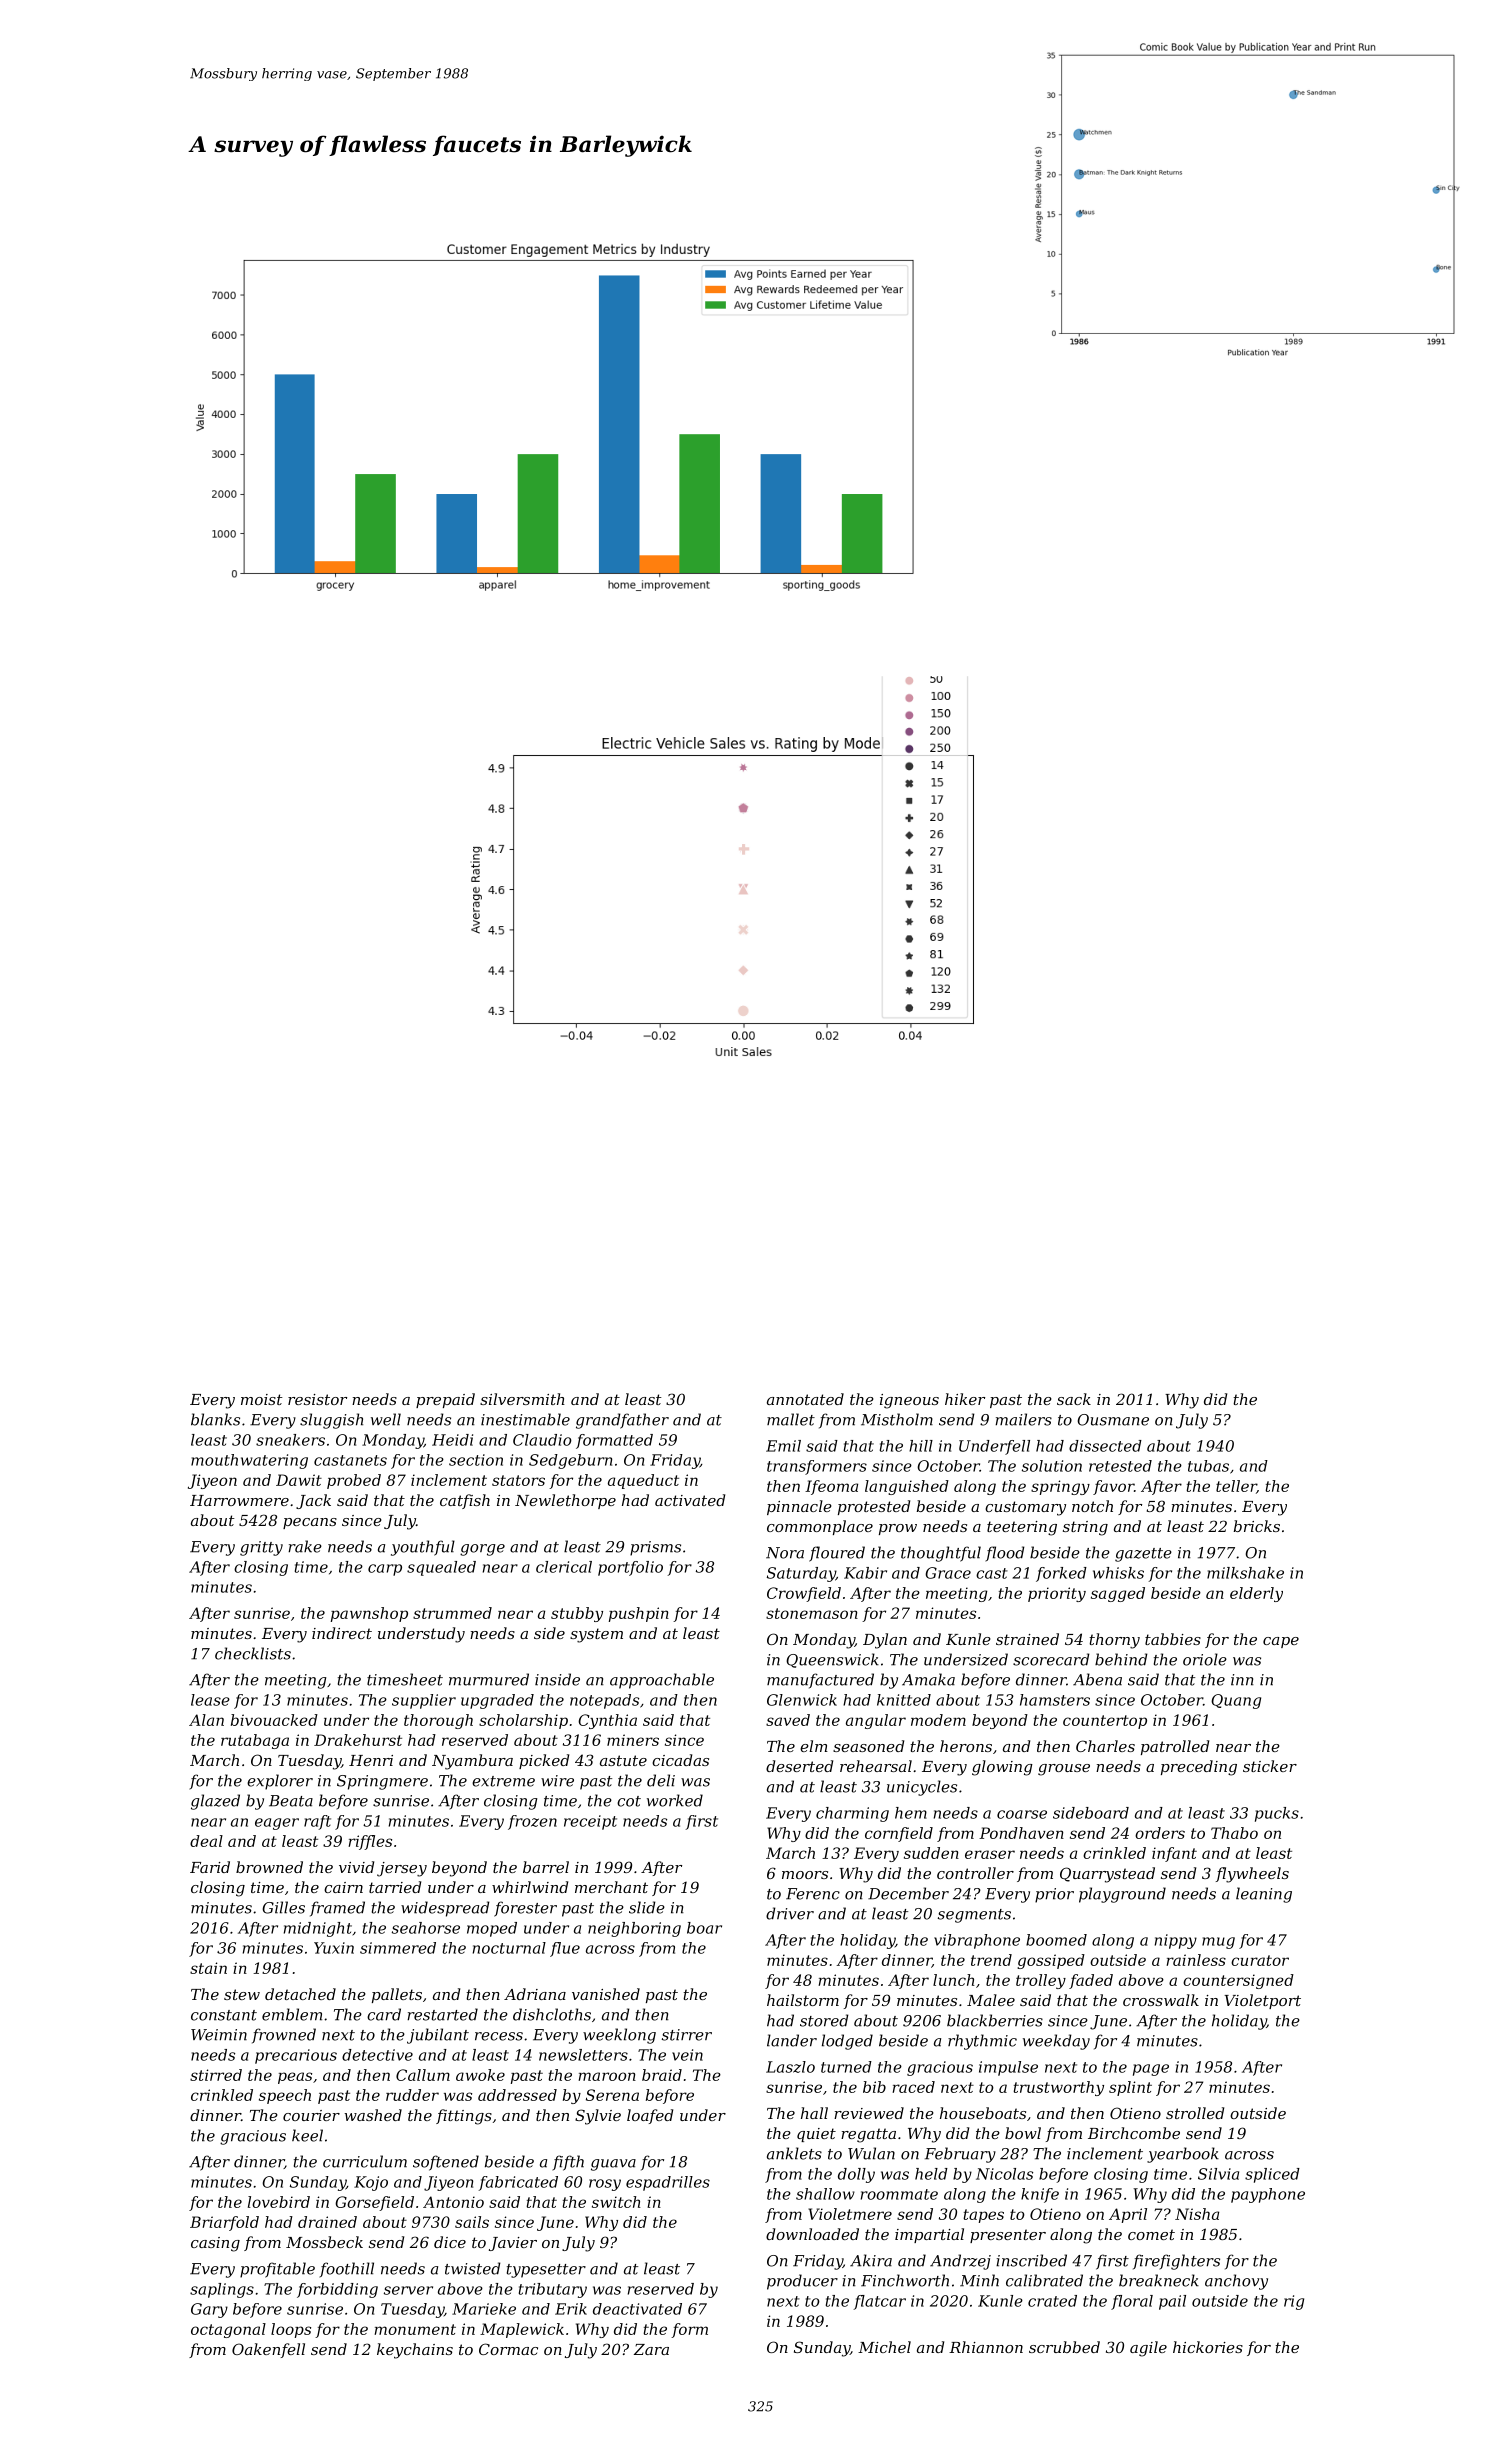  I want to click on cornfield, so click(899, 1834).
